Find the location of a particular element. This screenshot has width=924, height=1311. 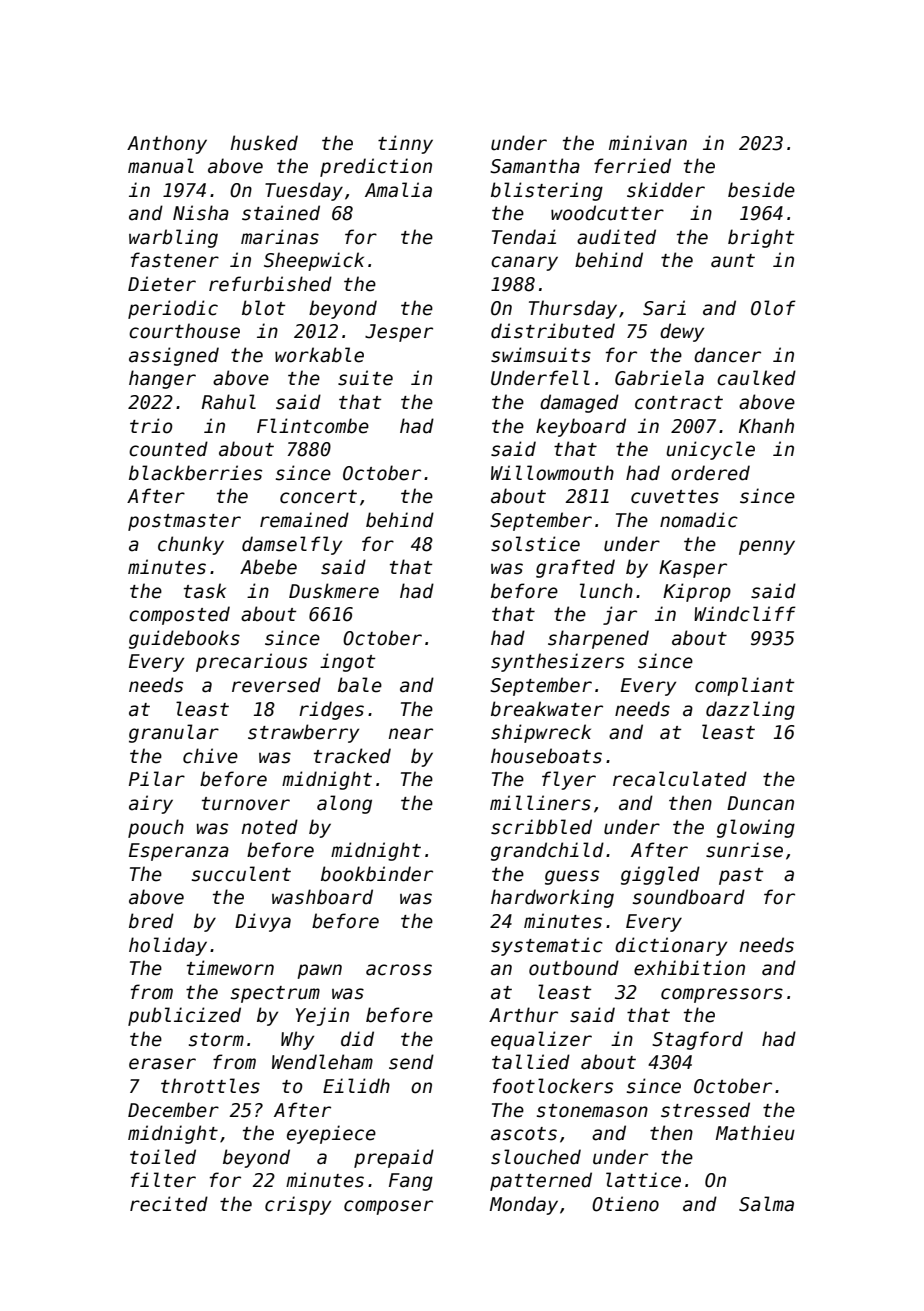

precarious is located at coordinates (251, 662).
